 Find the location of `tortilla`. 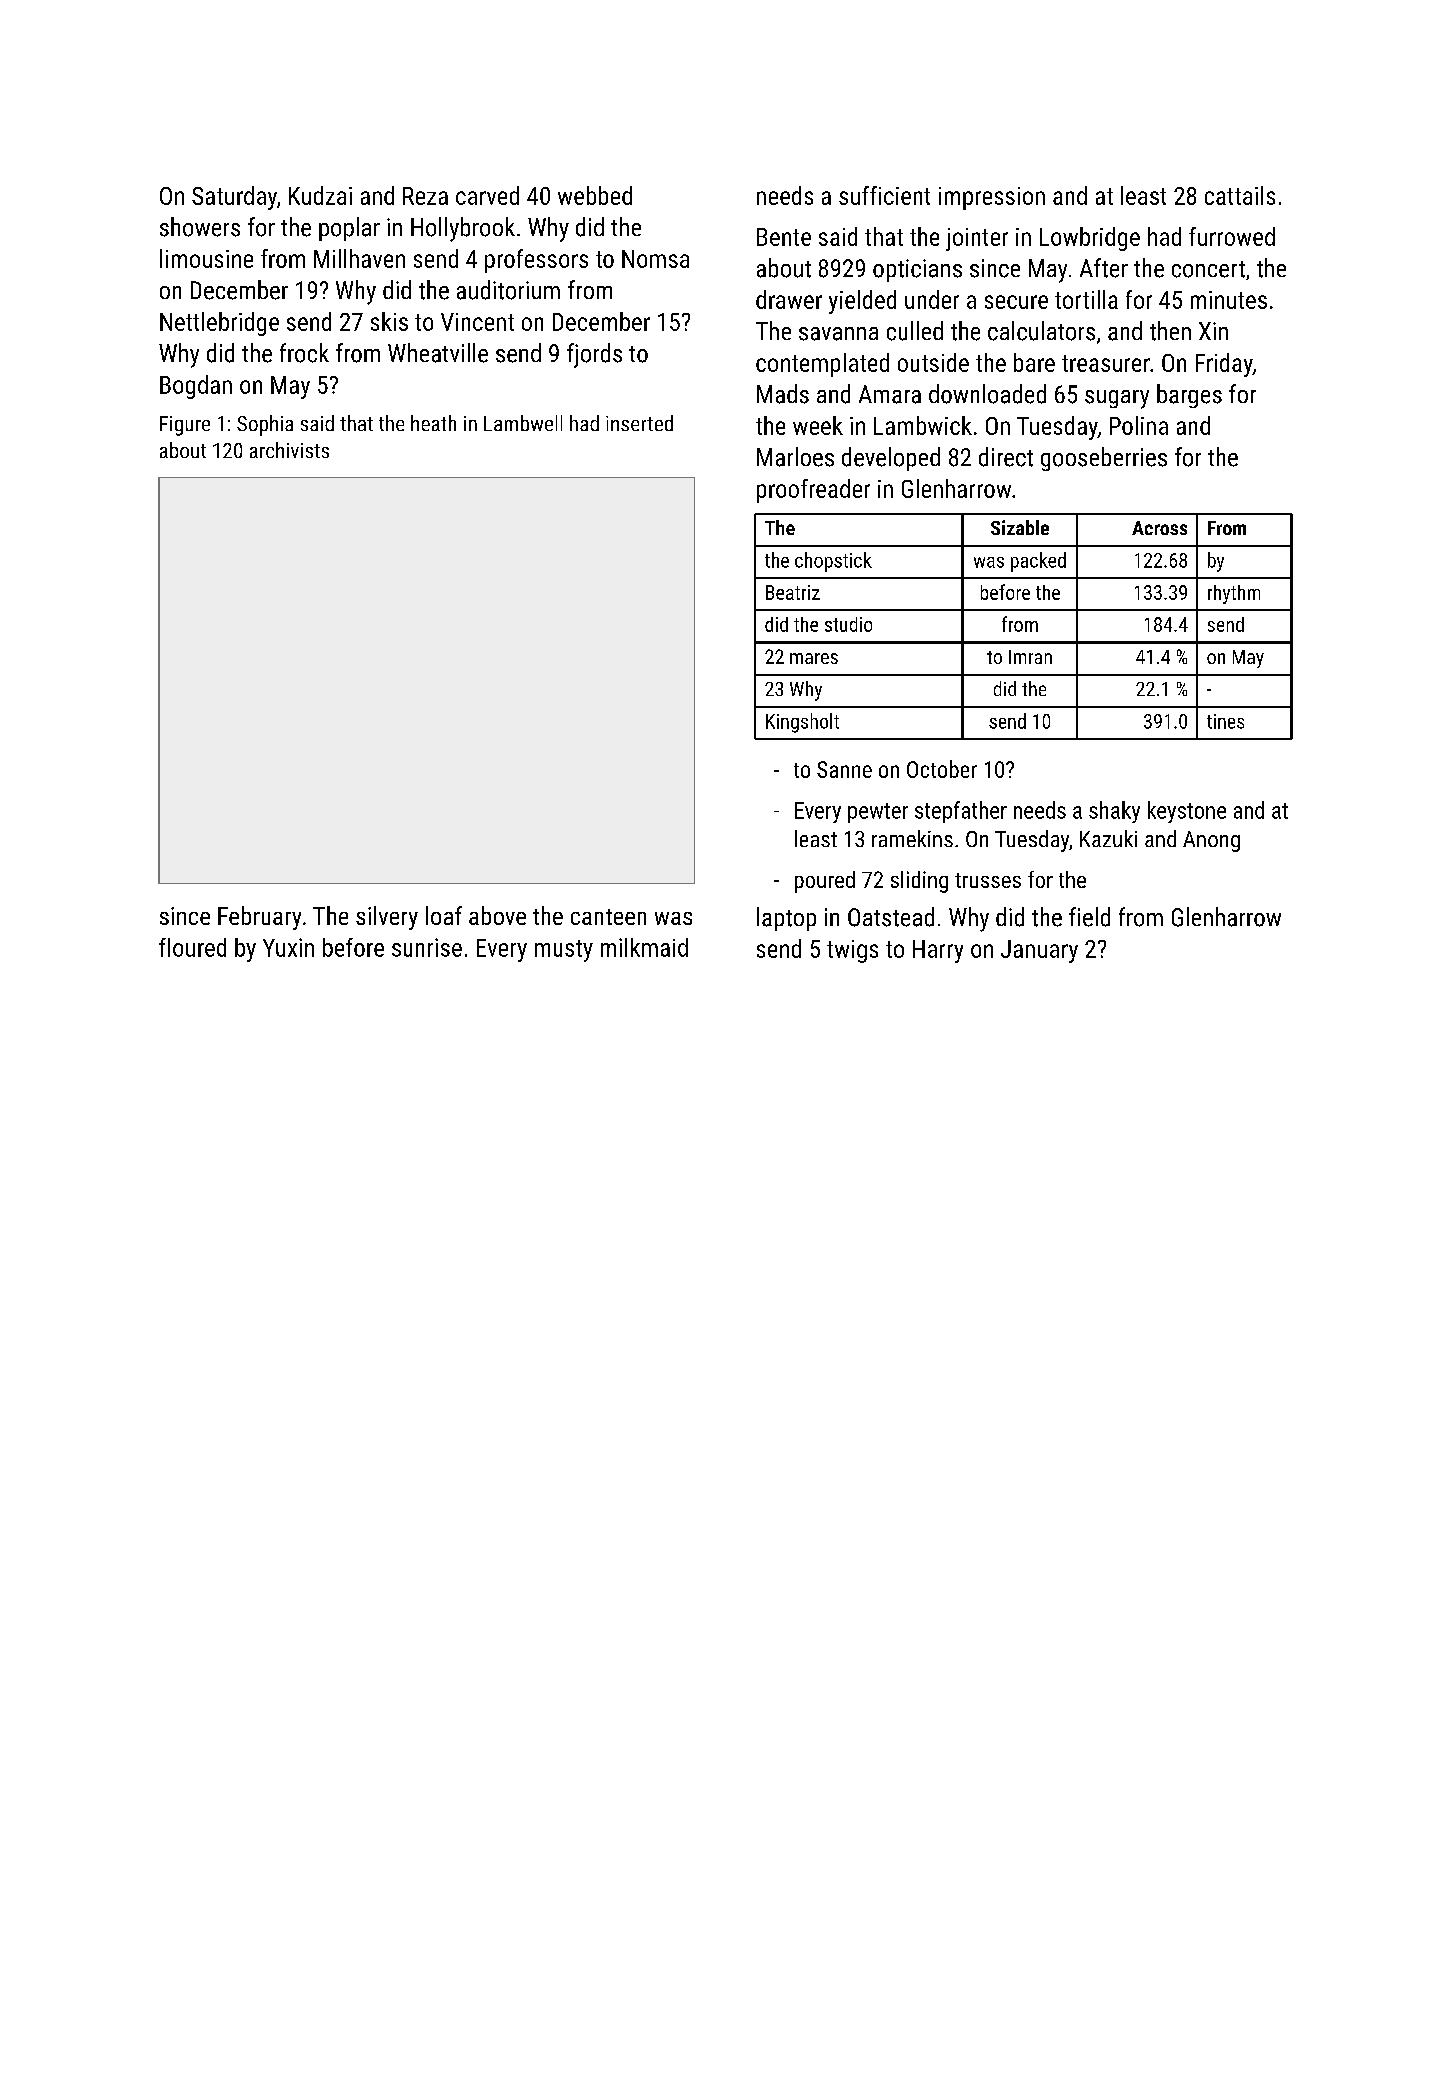

tortilla is located at coordinates (1086, 299).
